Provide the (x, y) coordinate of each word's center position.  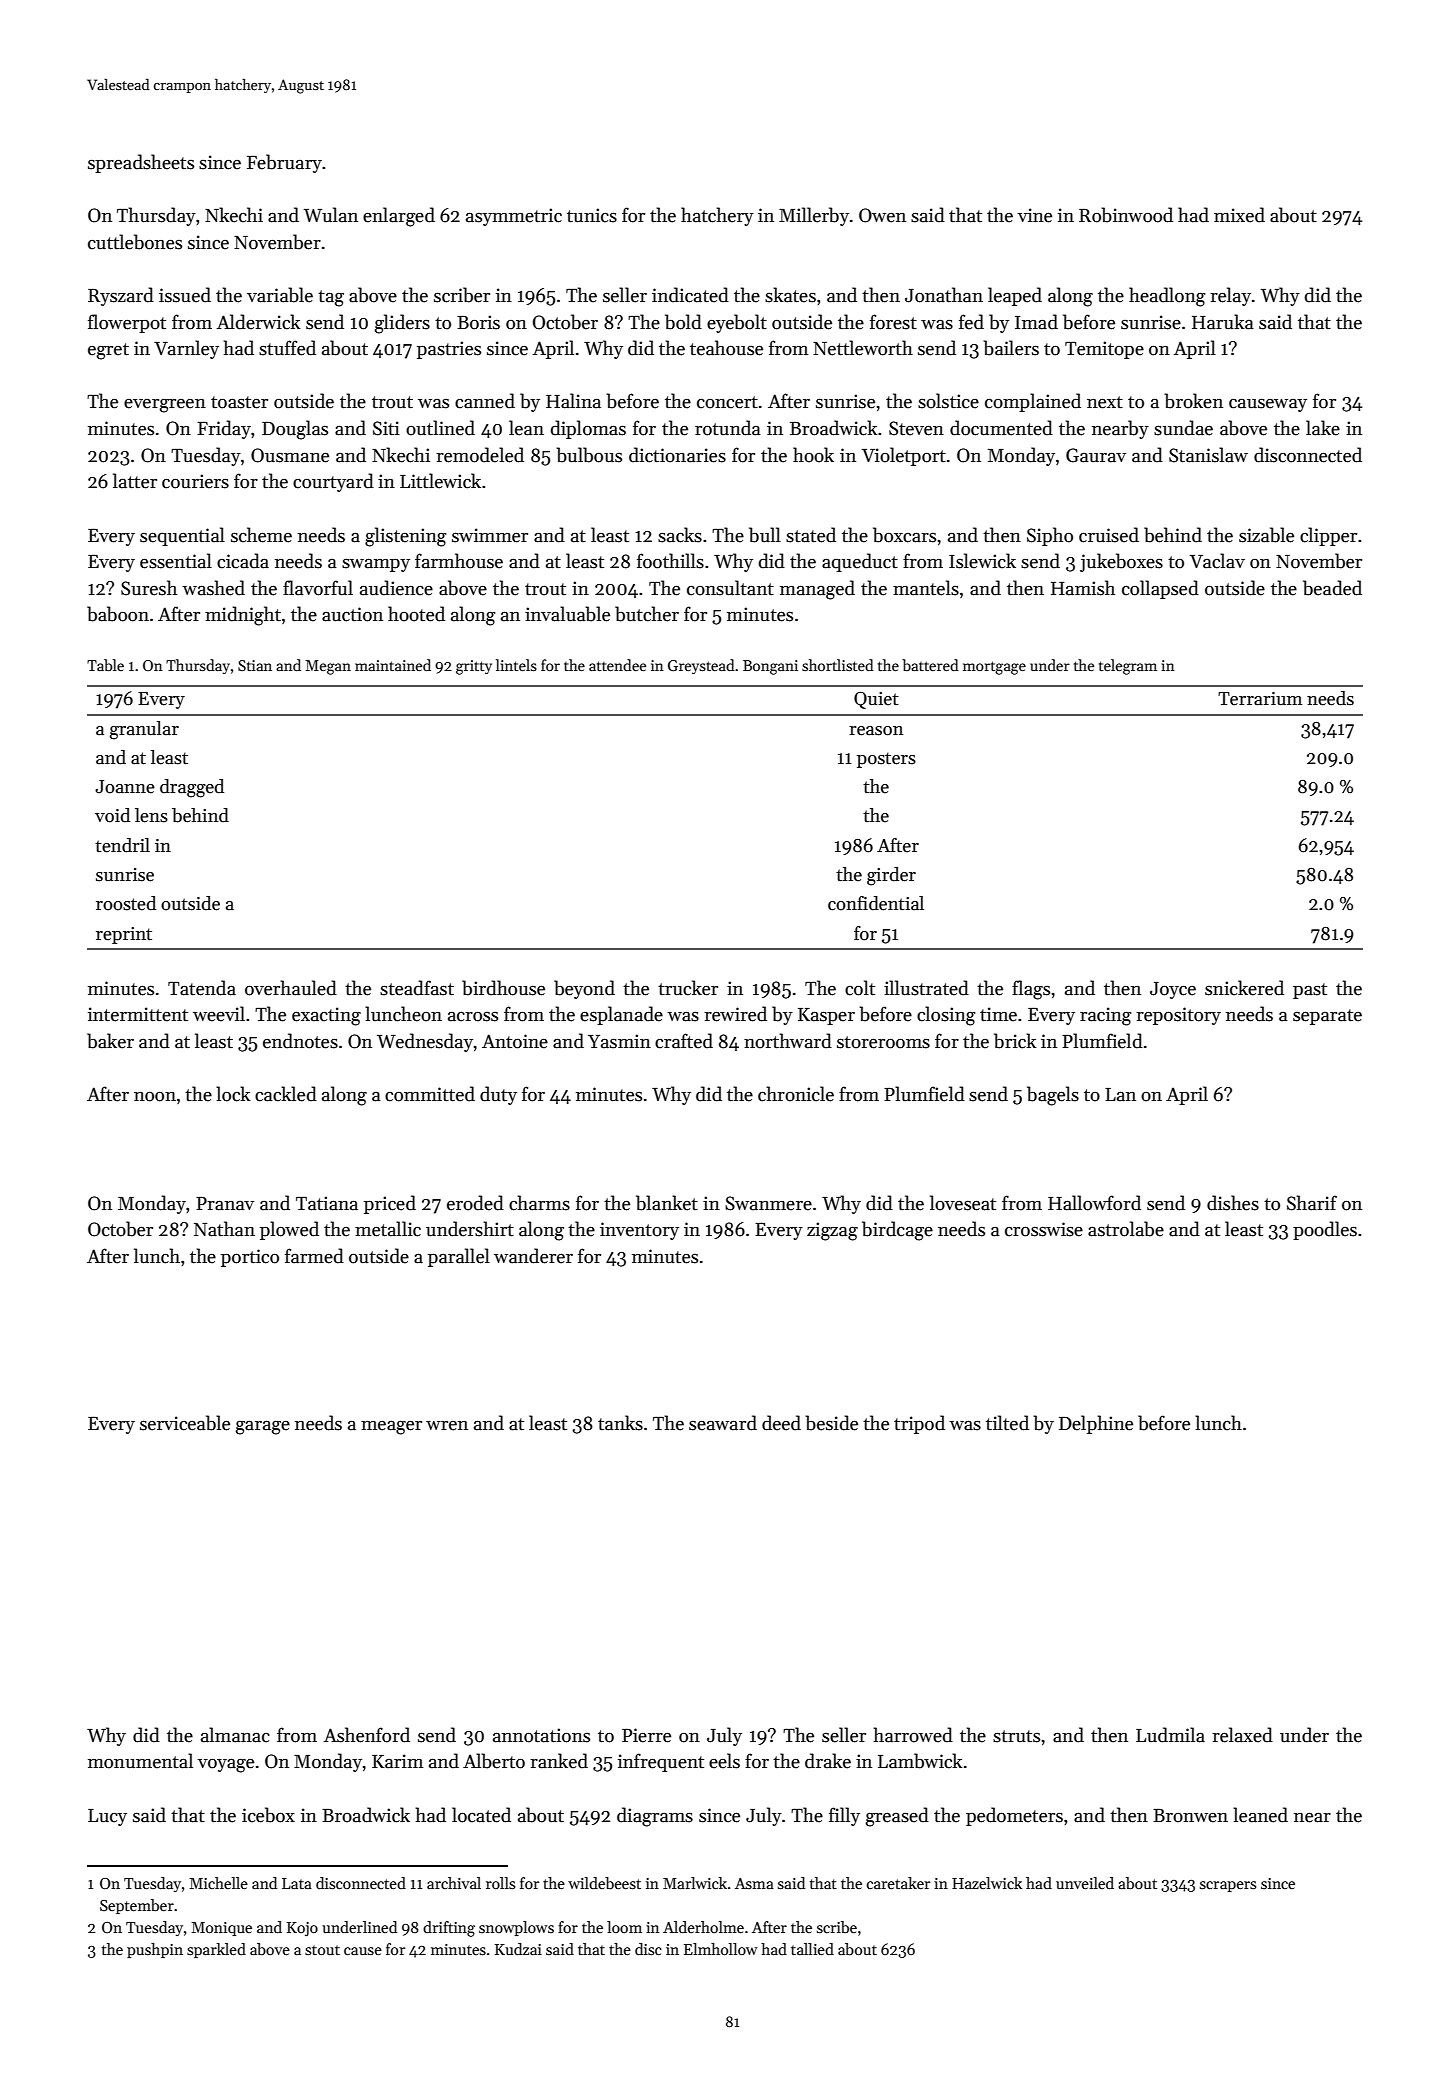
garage (263, 1428)
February (284, 163)
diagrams (655, 1817)
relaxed (1242, 1735)
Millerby (814, 216)
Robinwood (1126, 215)
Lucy (107, 1817)
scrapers (1228, 1886)
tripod (919, 1424)
